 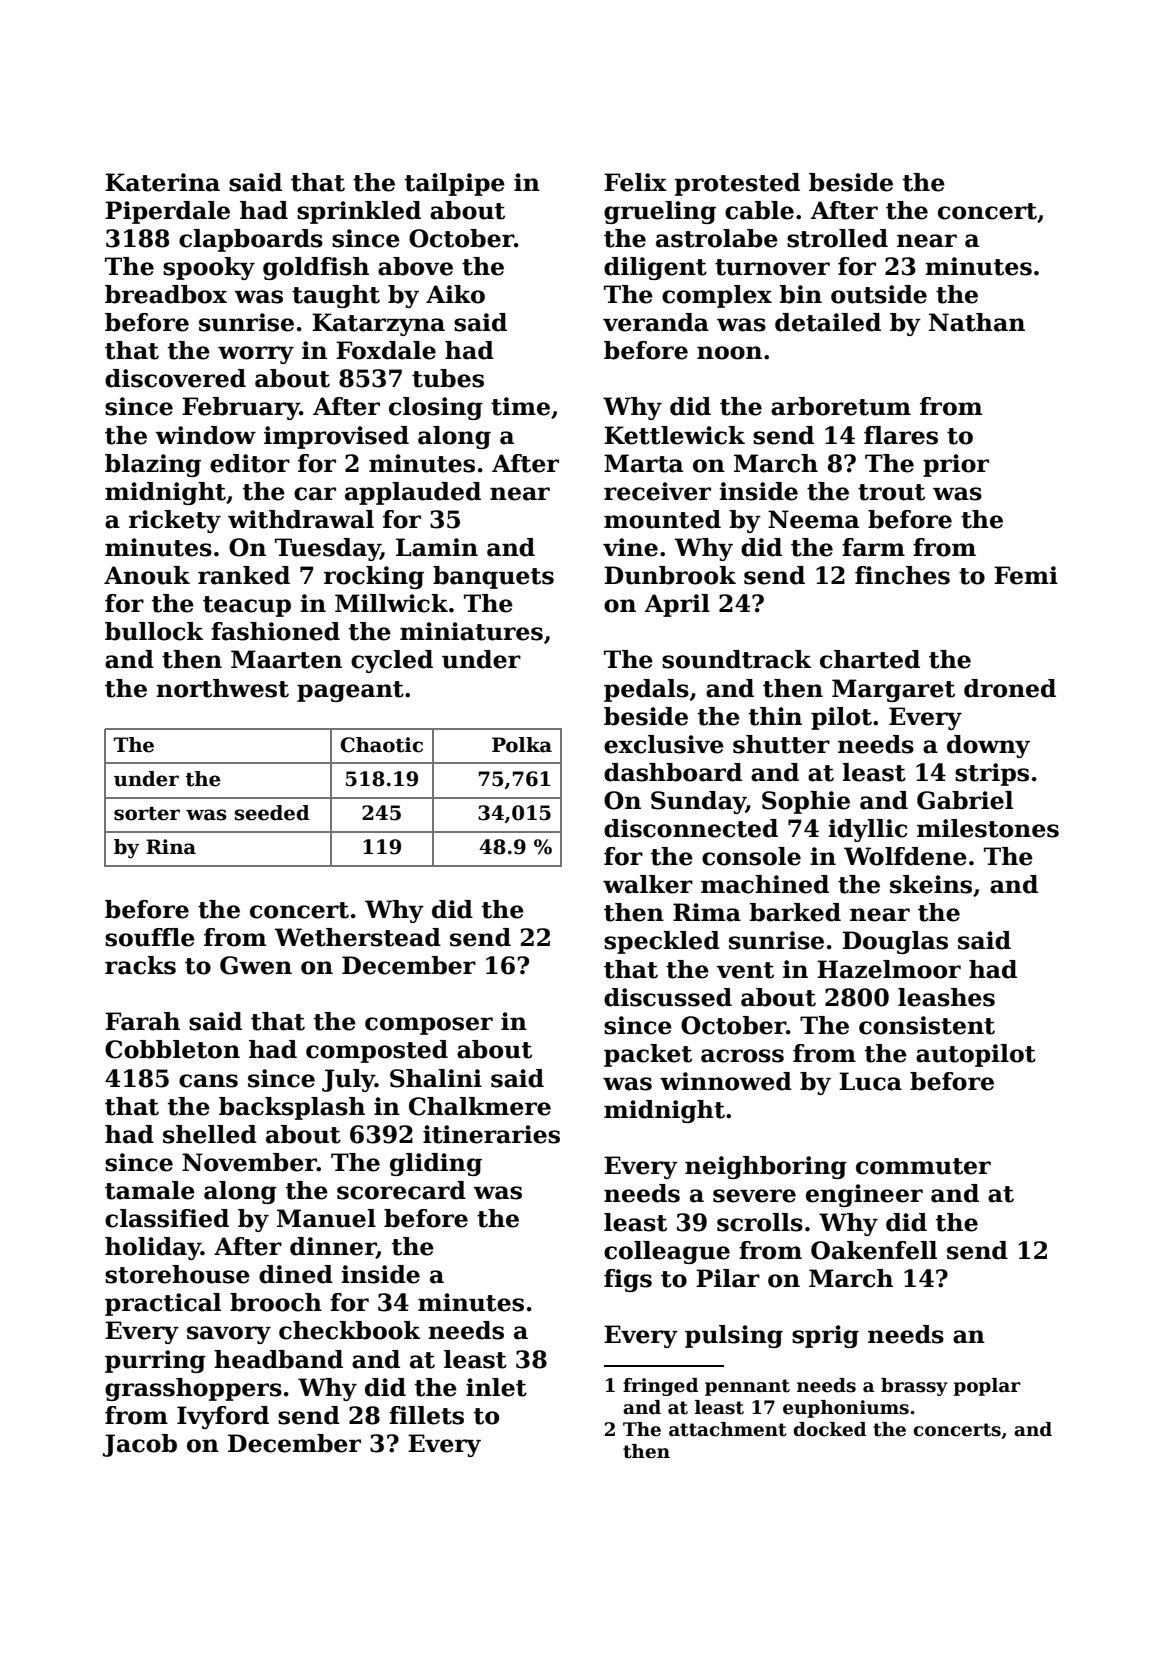 I want to click on pageant, so click(x=350, y=691).
